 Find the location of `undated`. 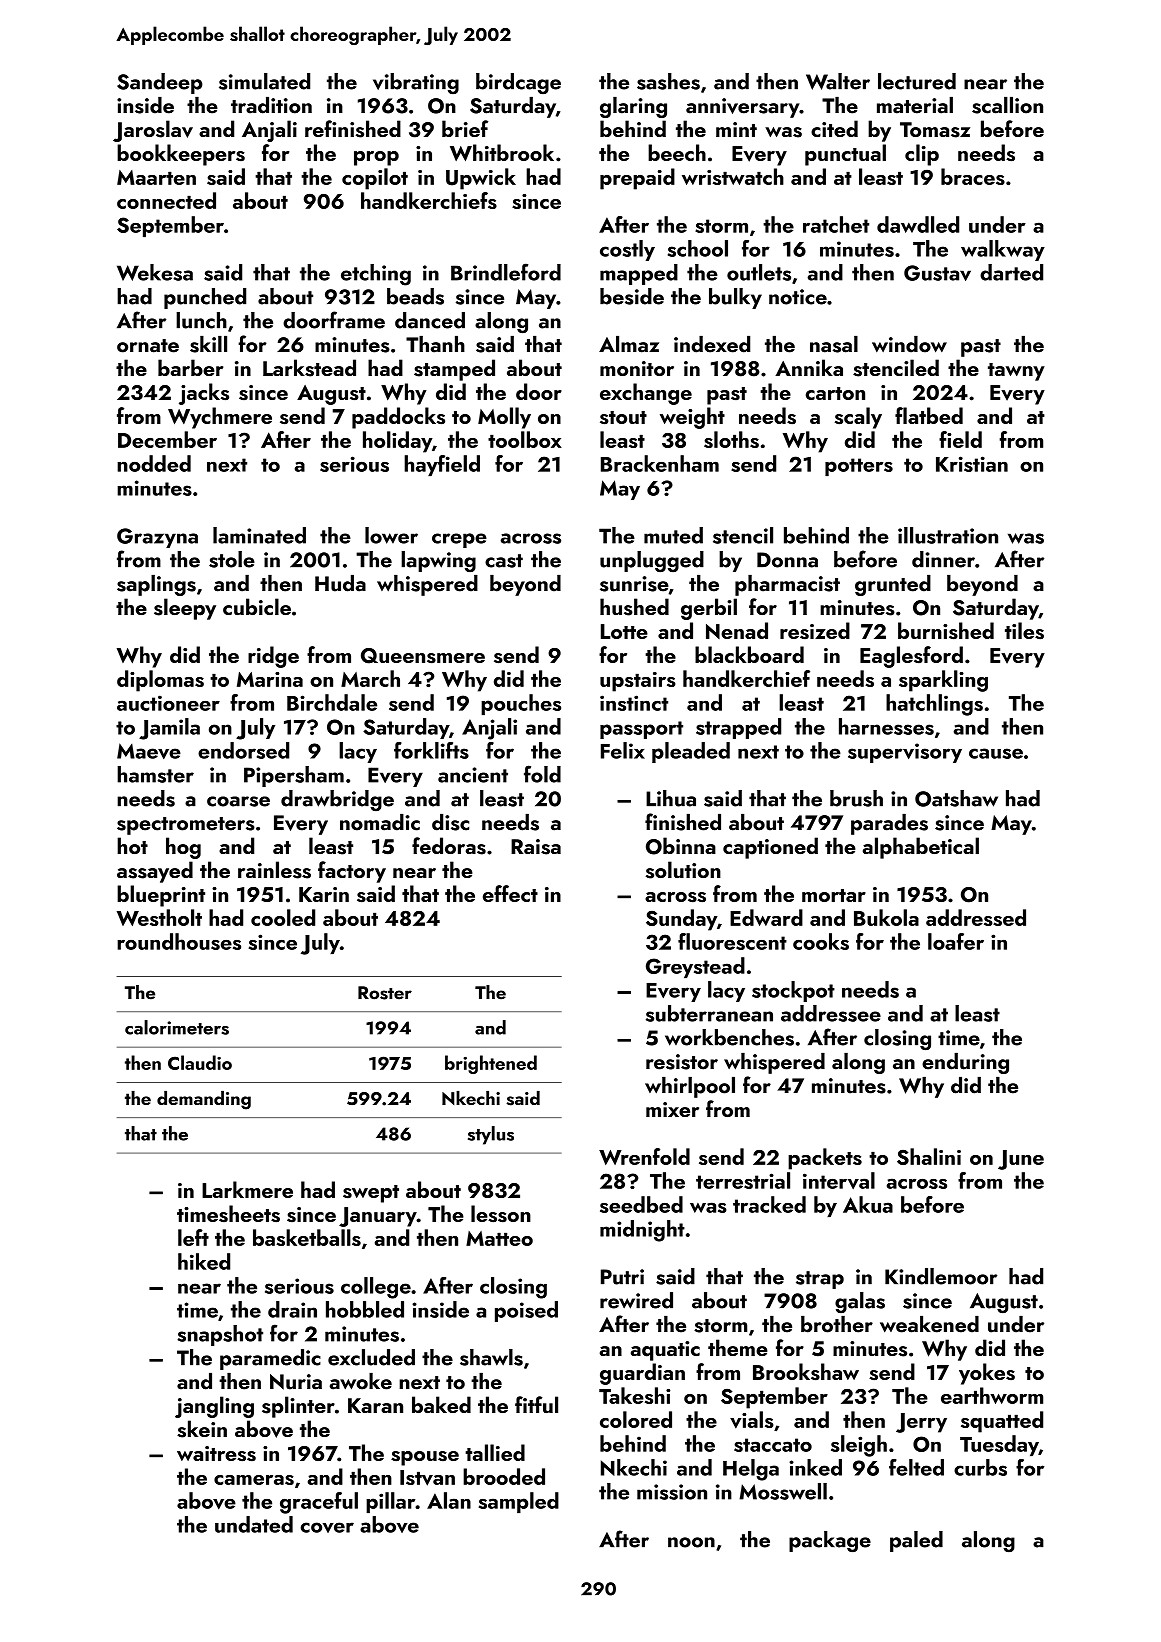

undated is located at coordinates (254, 1524).
